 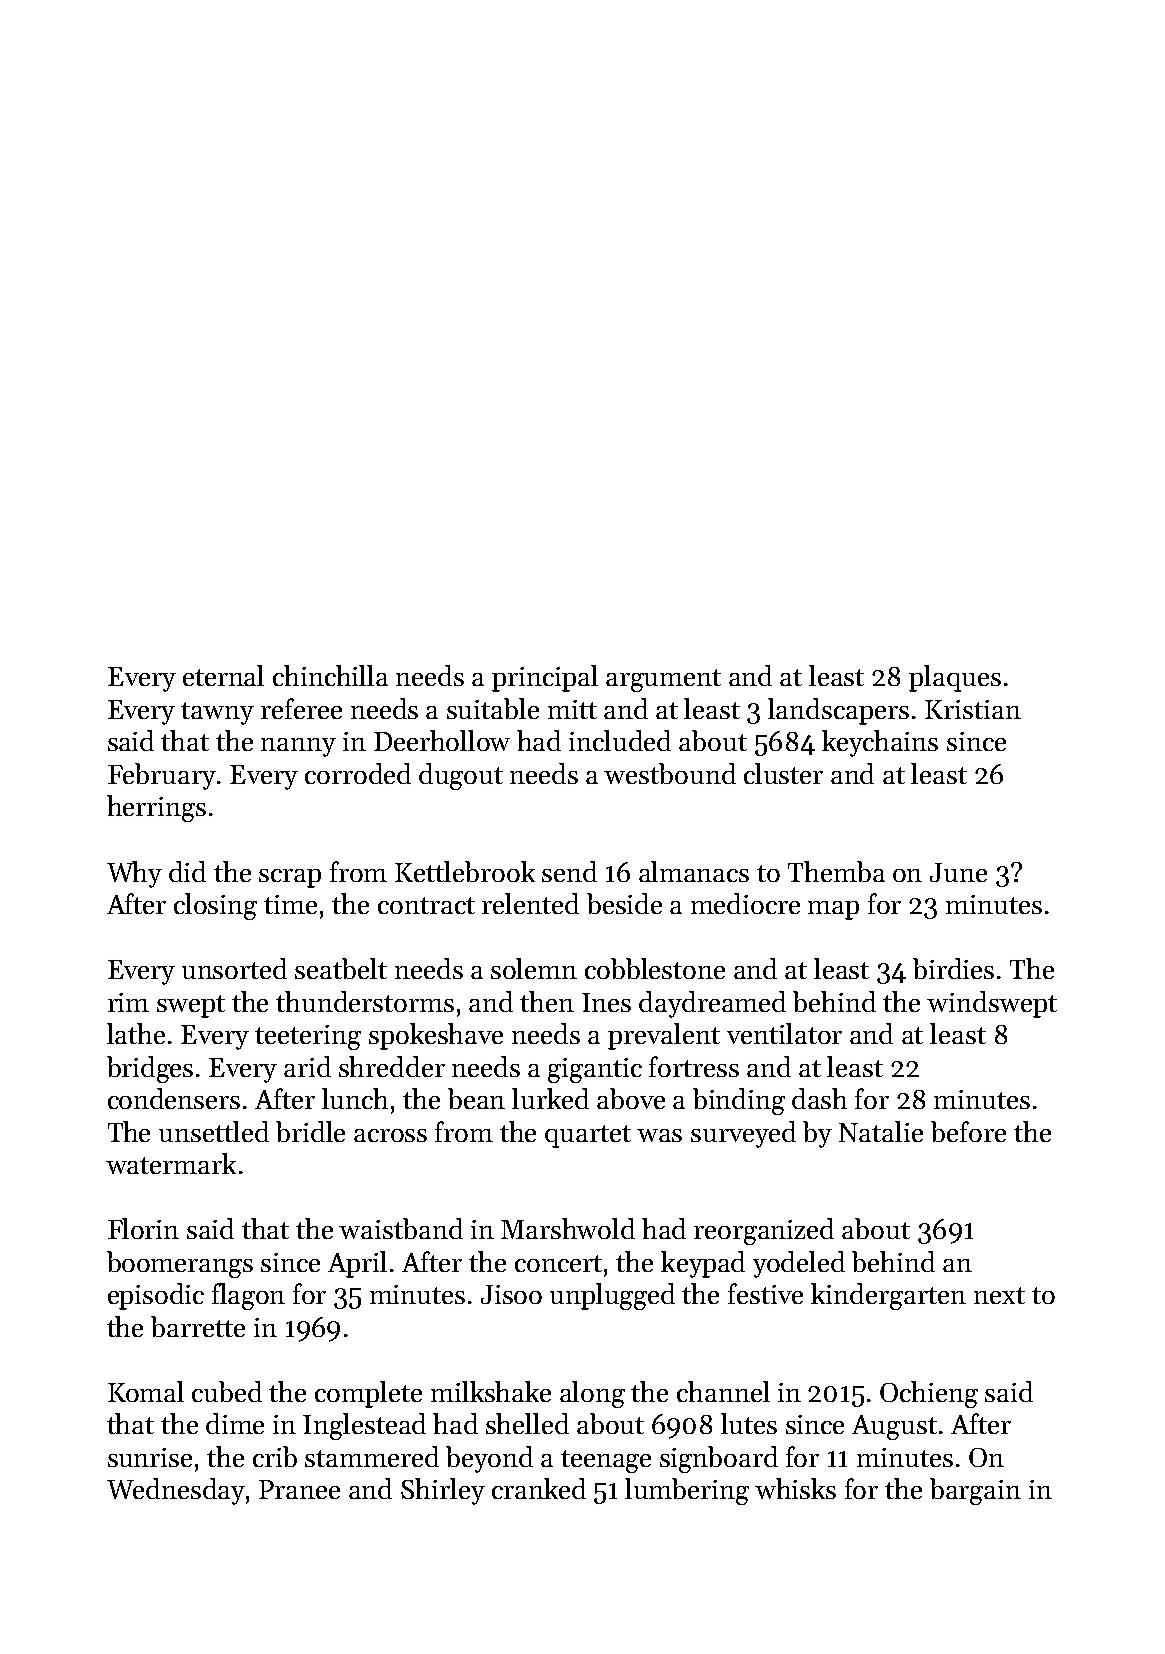 I want to click on did, so click(x=187, y=871).
